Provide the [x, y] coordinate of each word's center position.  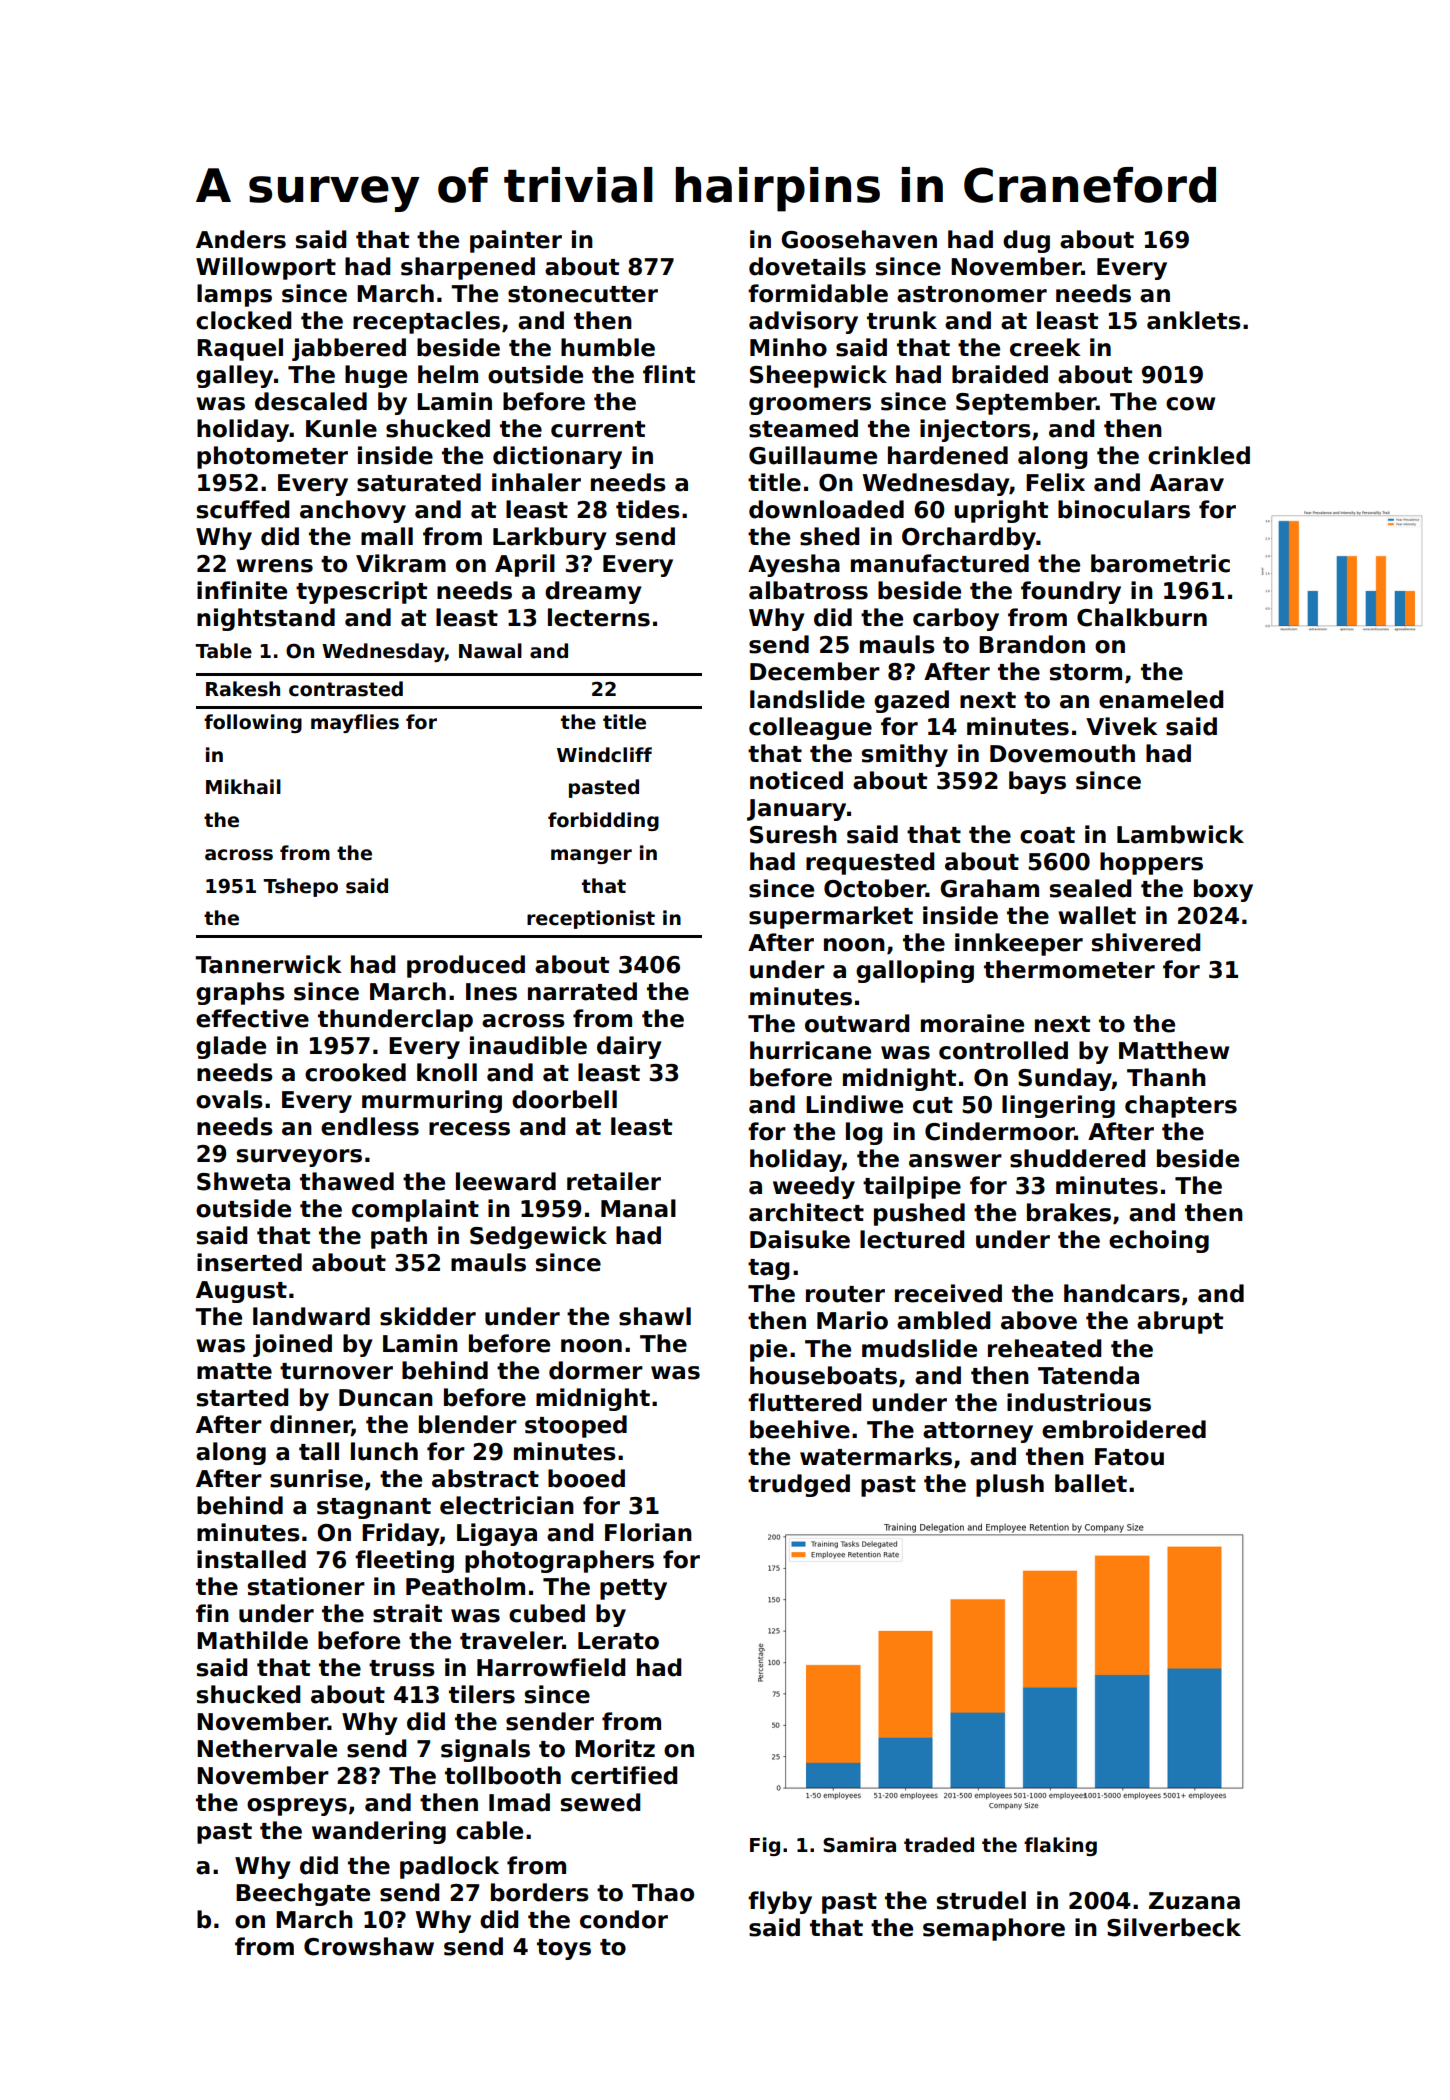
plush [1010, 1485]
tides [648, 509]
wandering [379, 1832]
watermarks [876, 1456]
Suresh [793, 834]
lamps [234, 295]
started [242, 1397]
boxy [1223, 890]
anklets [1194, 320]
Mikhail [243, 787]
